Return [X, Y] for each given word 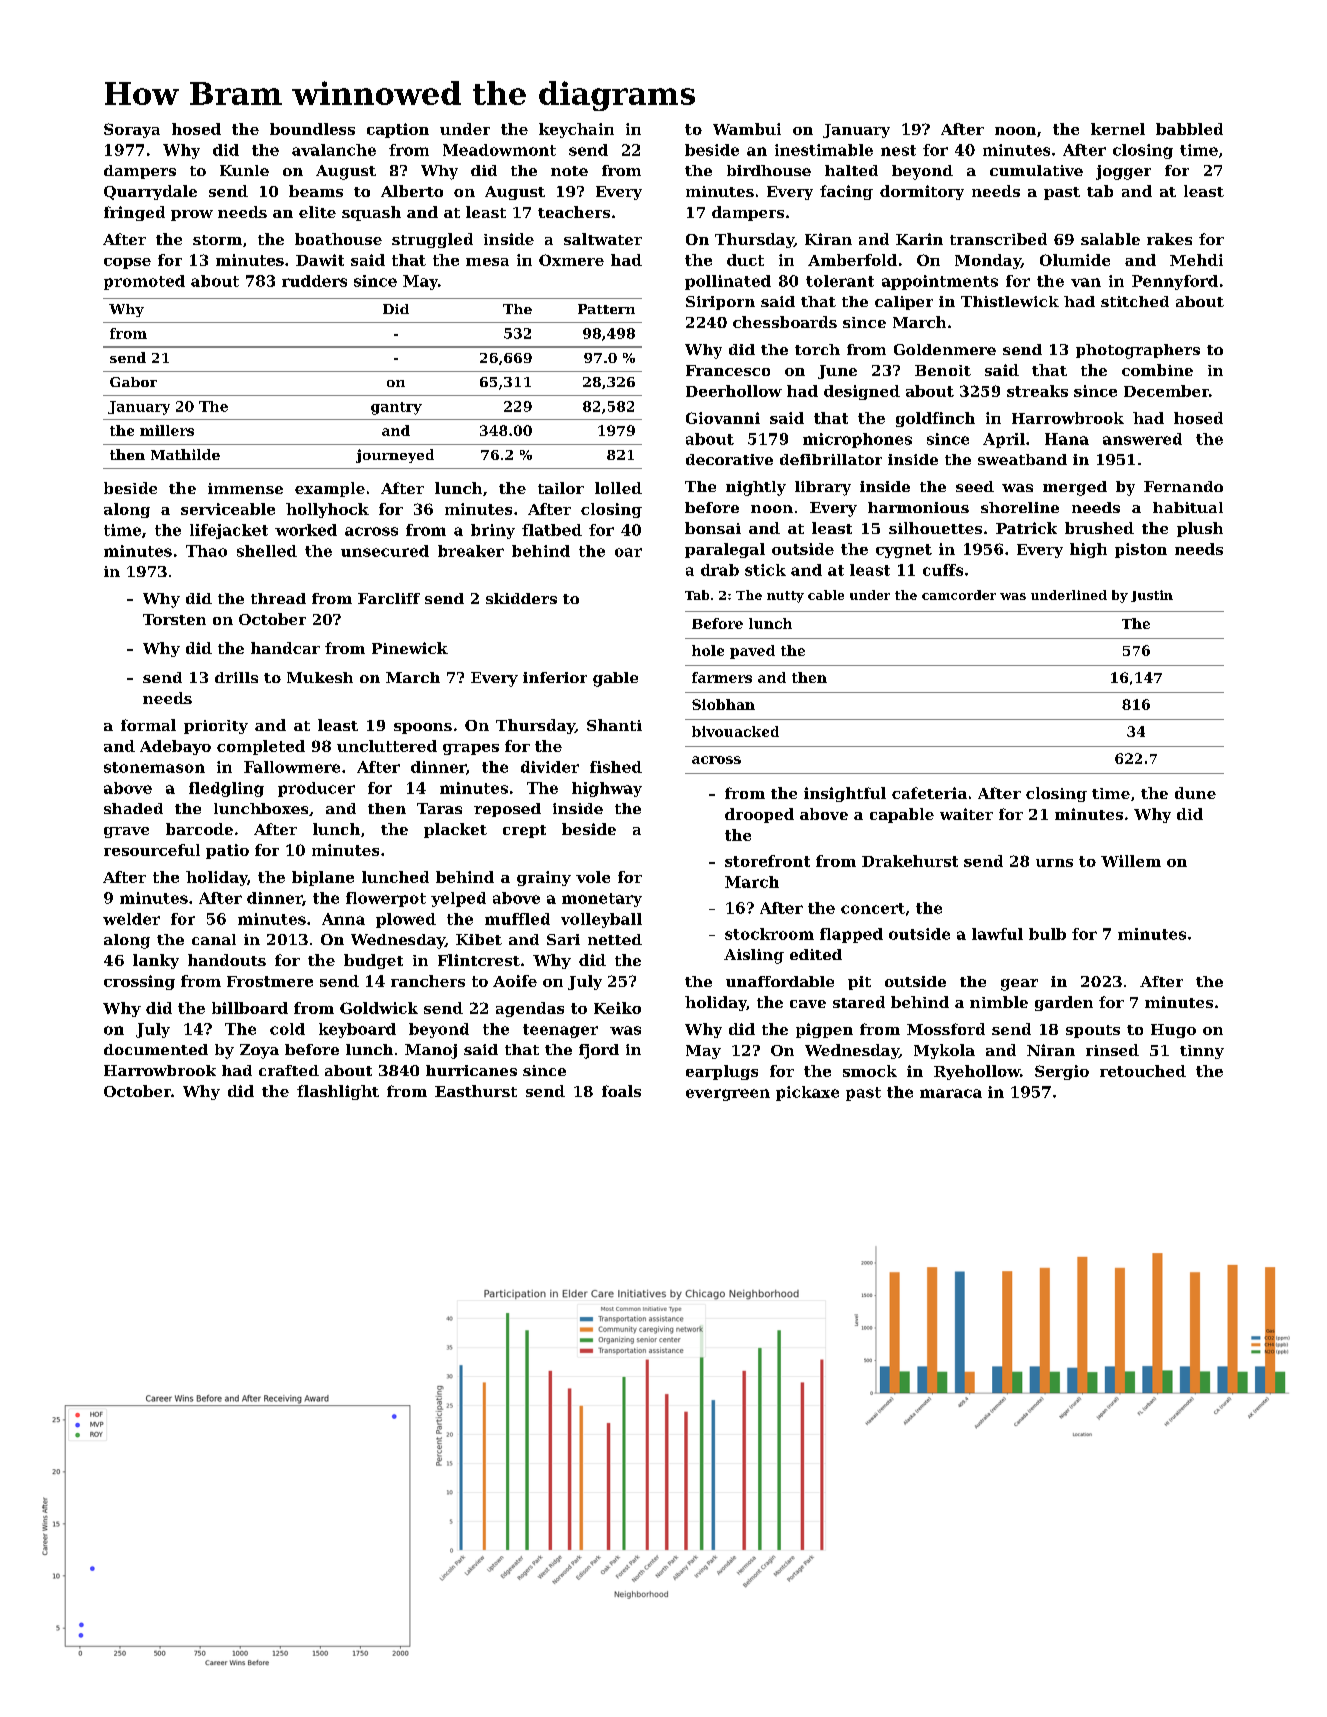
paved [752, 652]
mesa [487, 262]
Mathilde [185, 454]
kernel [1118, 129]
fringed [134, 213]
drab [720, 570]
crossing [139, 982]
